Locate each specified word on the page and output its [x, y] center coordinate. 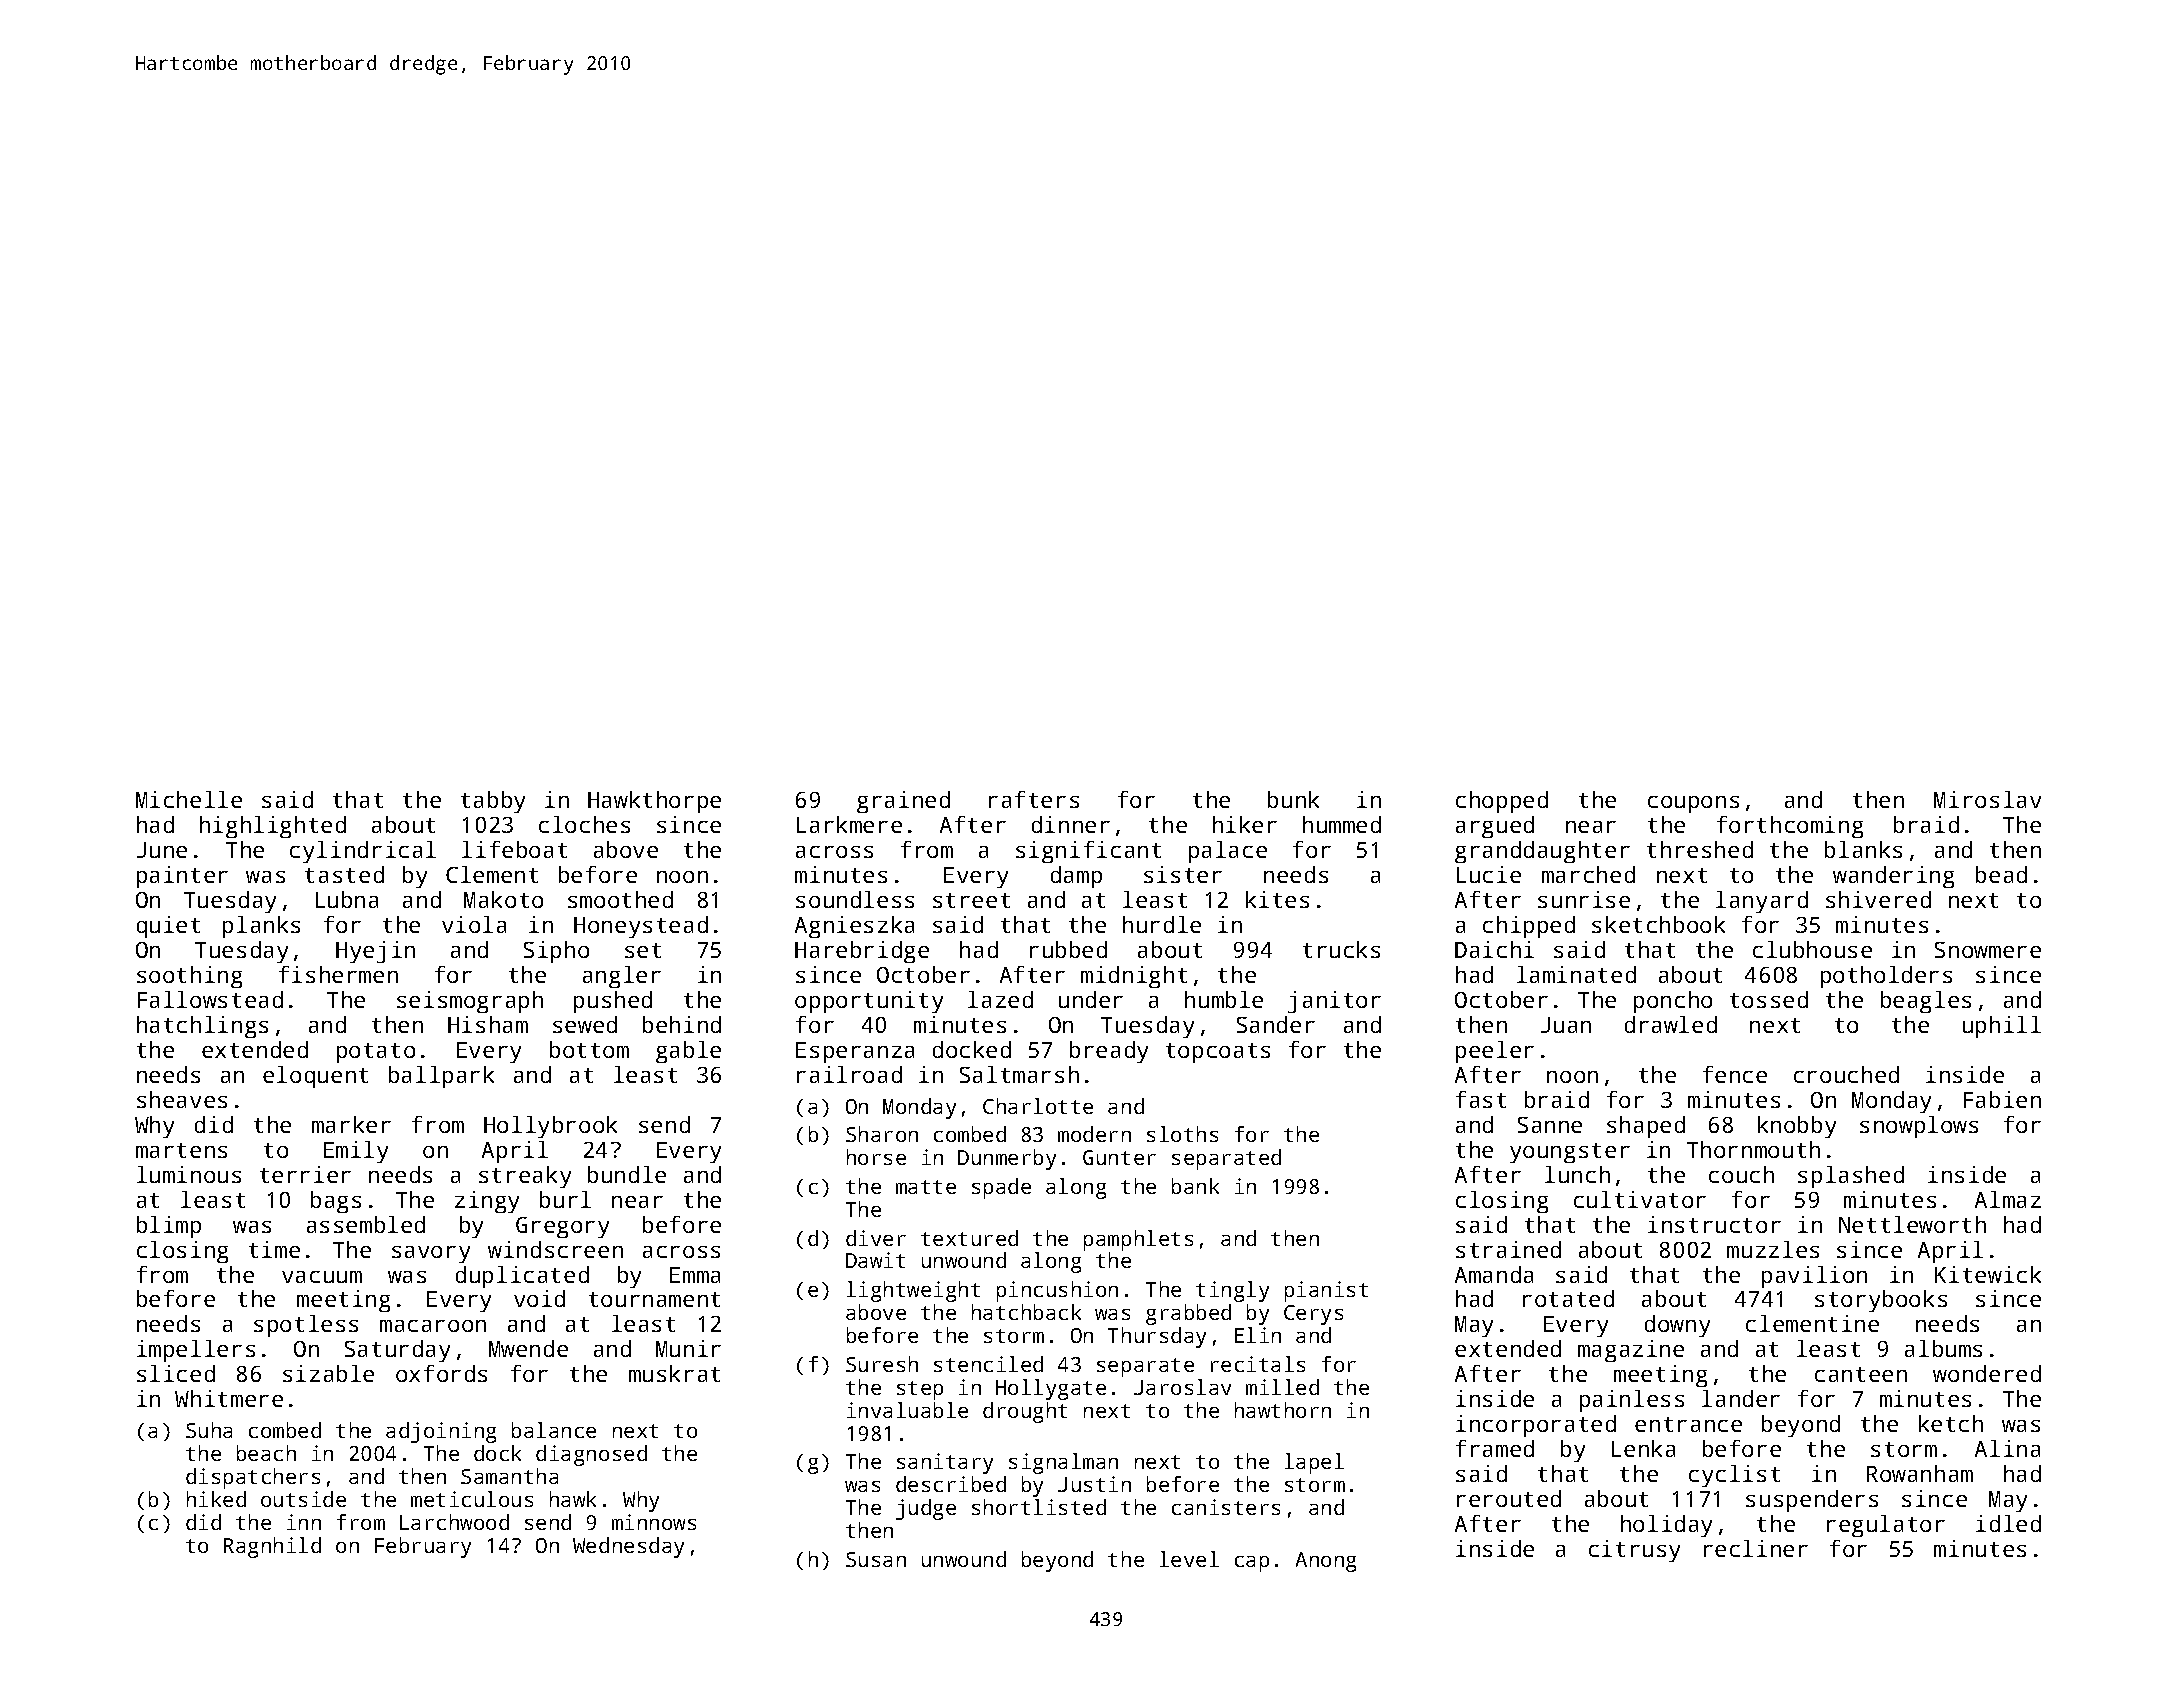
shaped [1646, 1127]
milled [1282, 1387]
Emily [356, 1152]
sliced [176, 1373]
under [1091, 999]
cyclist [1734, 1476]
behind [682, 1024]
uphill [2002, 1027]
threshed [1700, 849]
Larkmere [849, 824]
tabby [493, 802]
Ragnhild [272, 1547]
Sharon [882, 1134]
